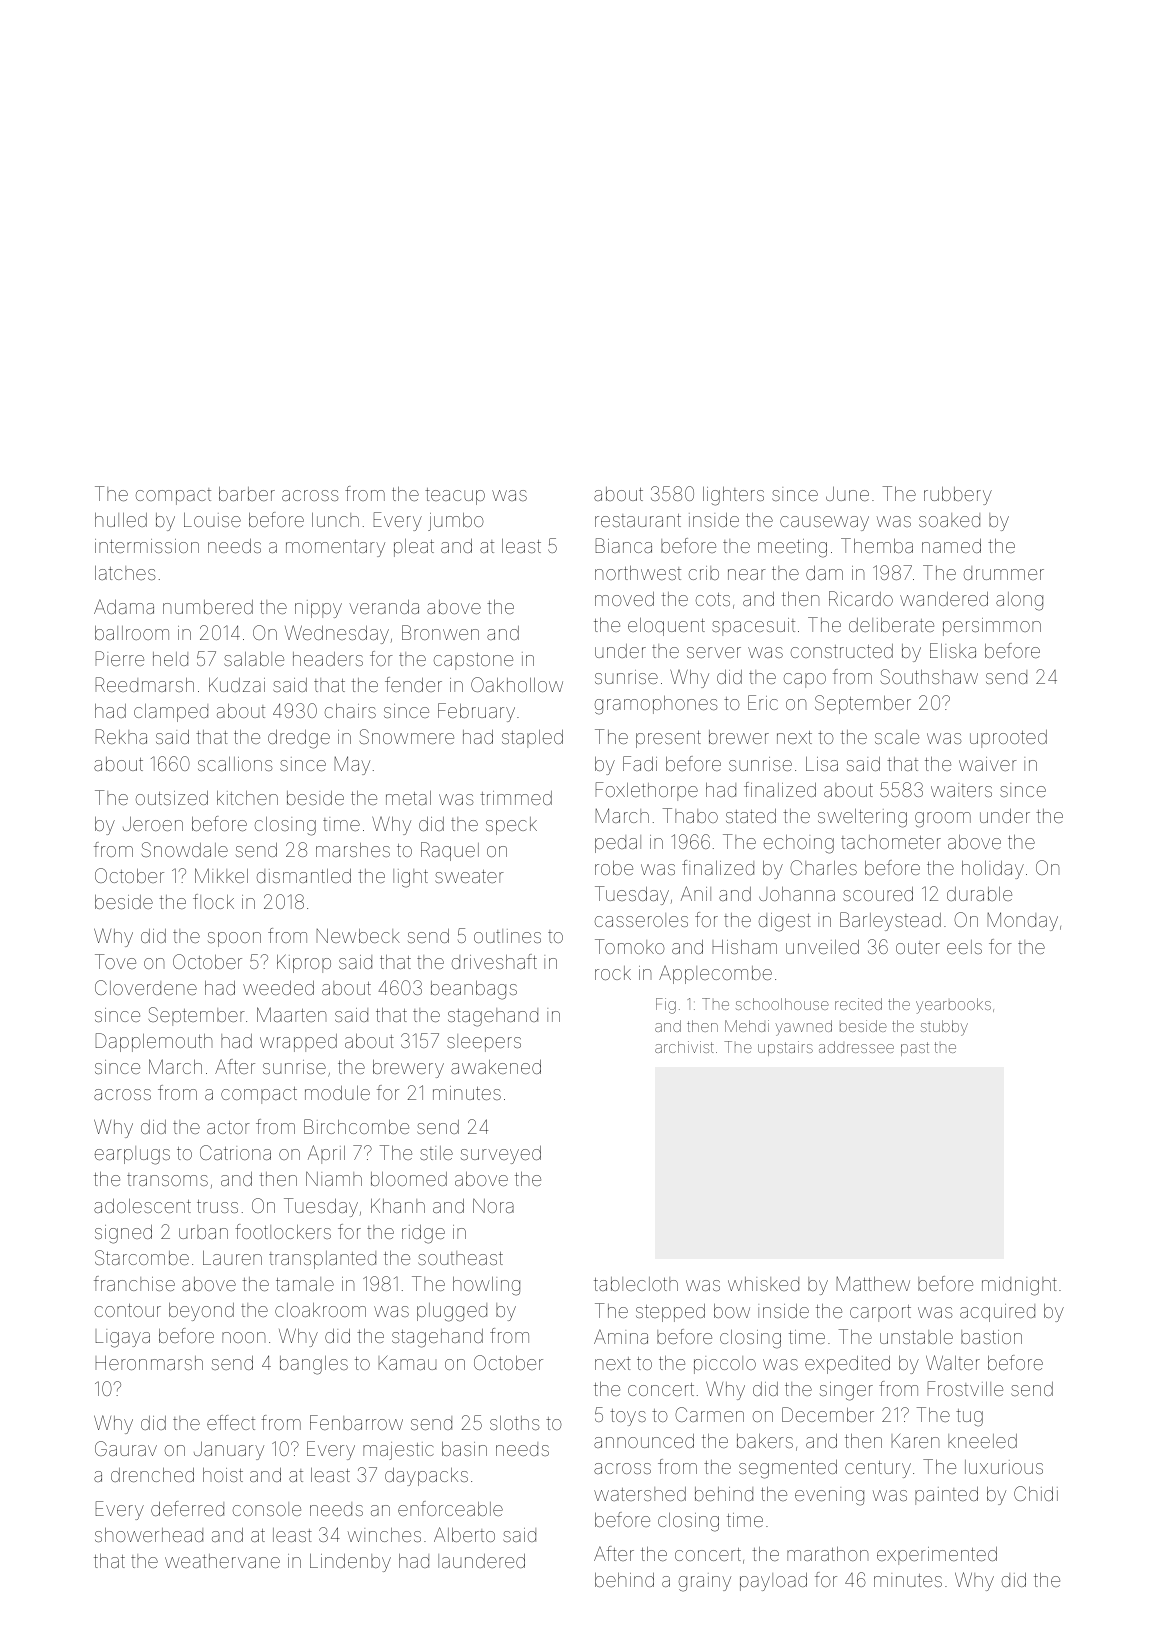 The width and height of the page is (1159, 1640). Describe the element at coordinates (115, 961) in the page. I see `Tove` at that location.
